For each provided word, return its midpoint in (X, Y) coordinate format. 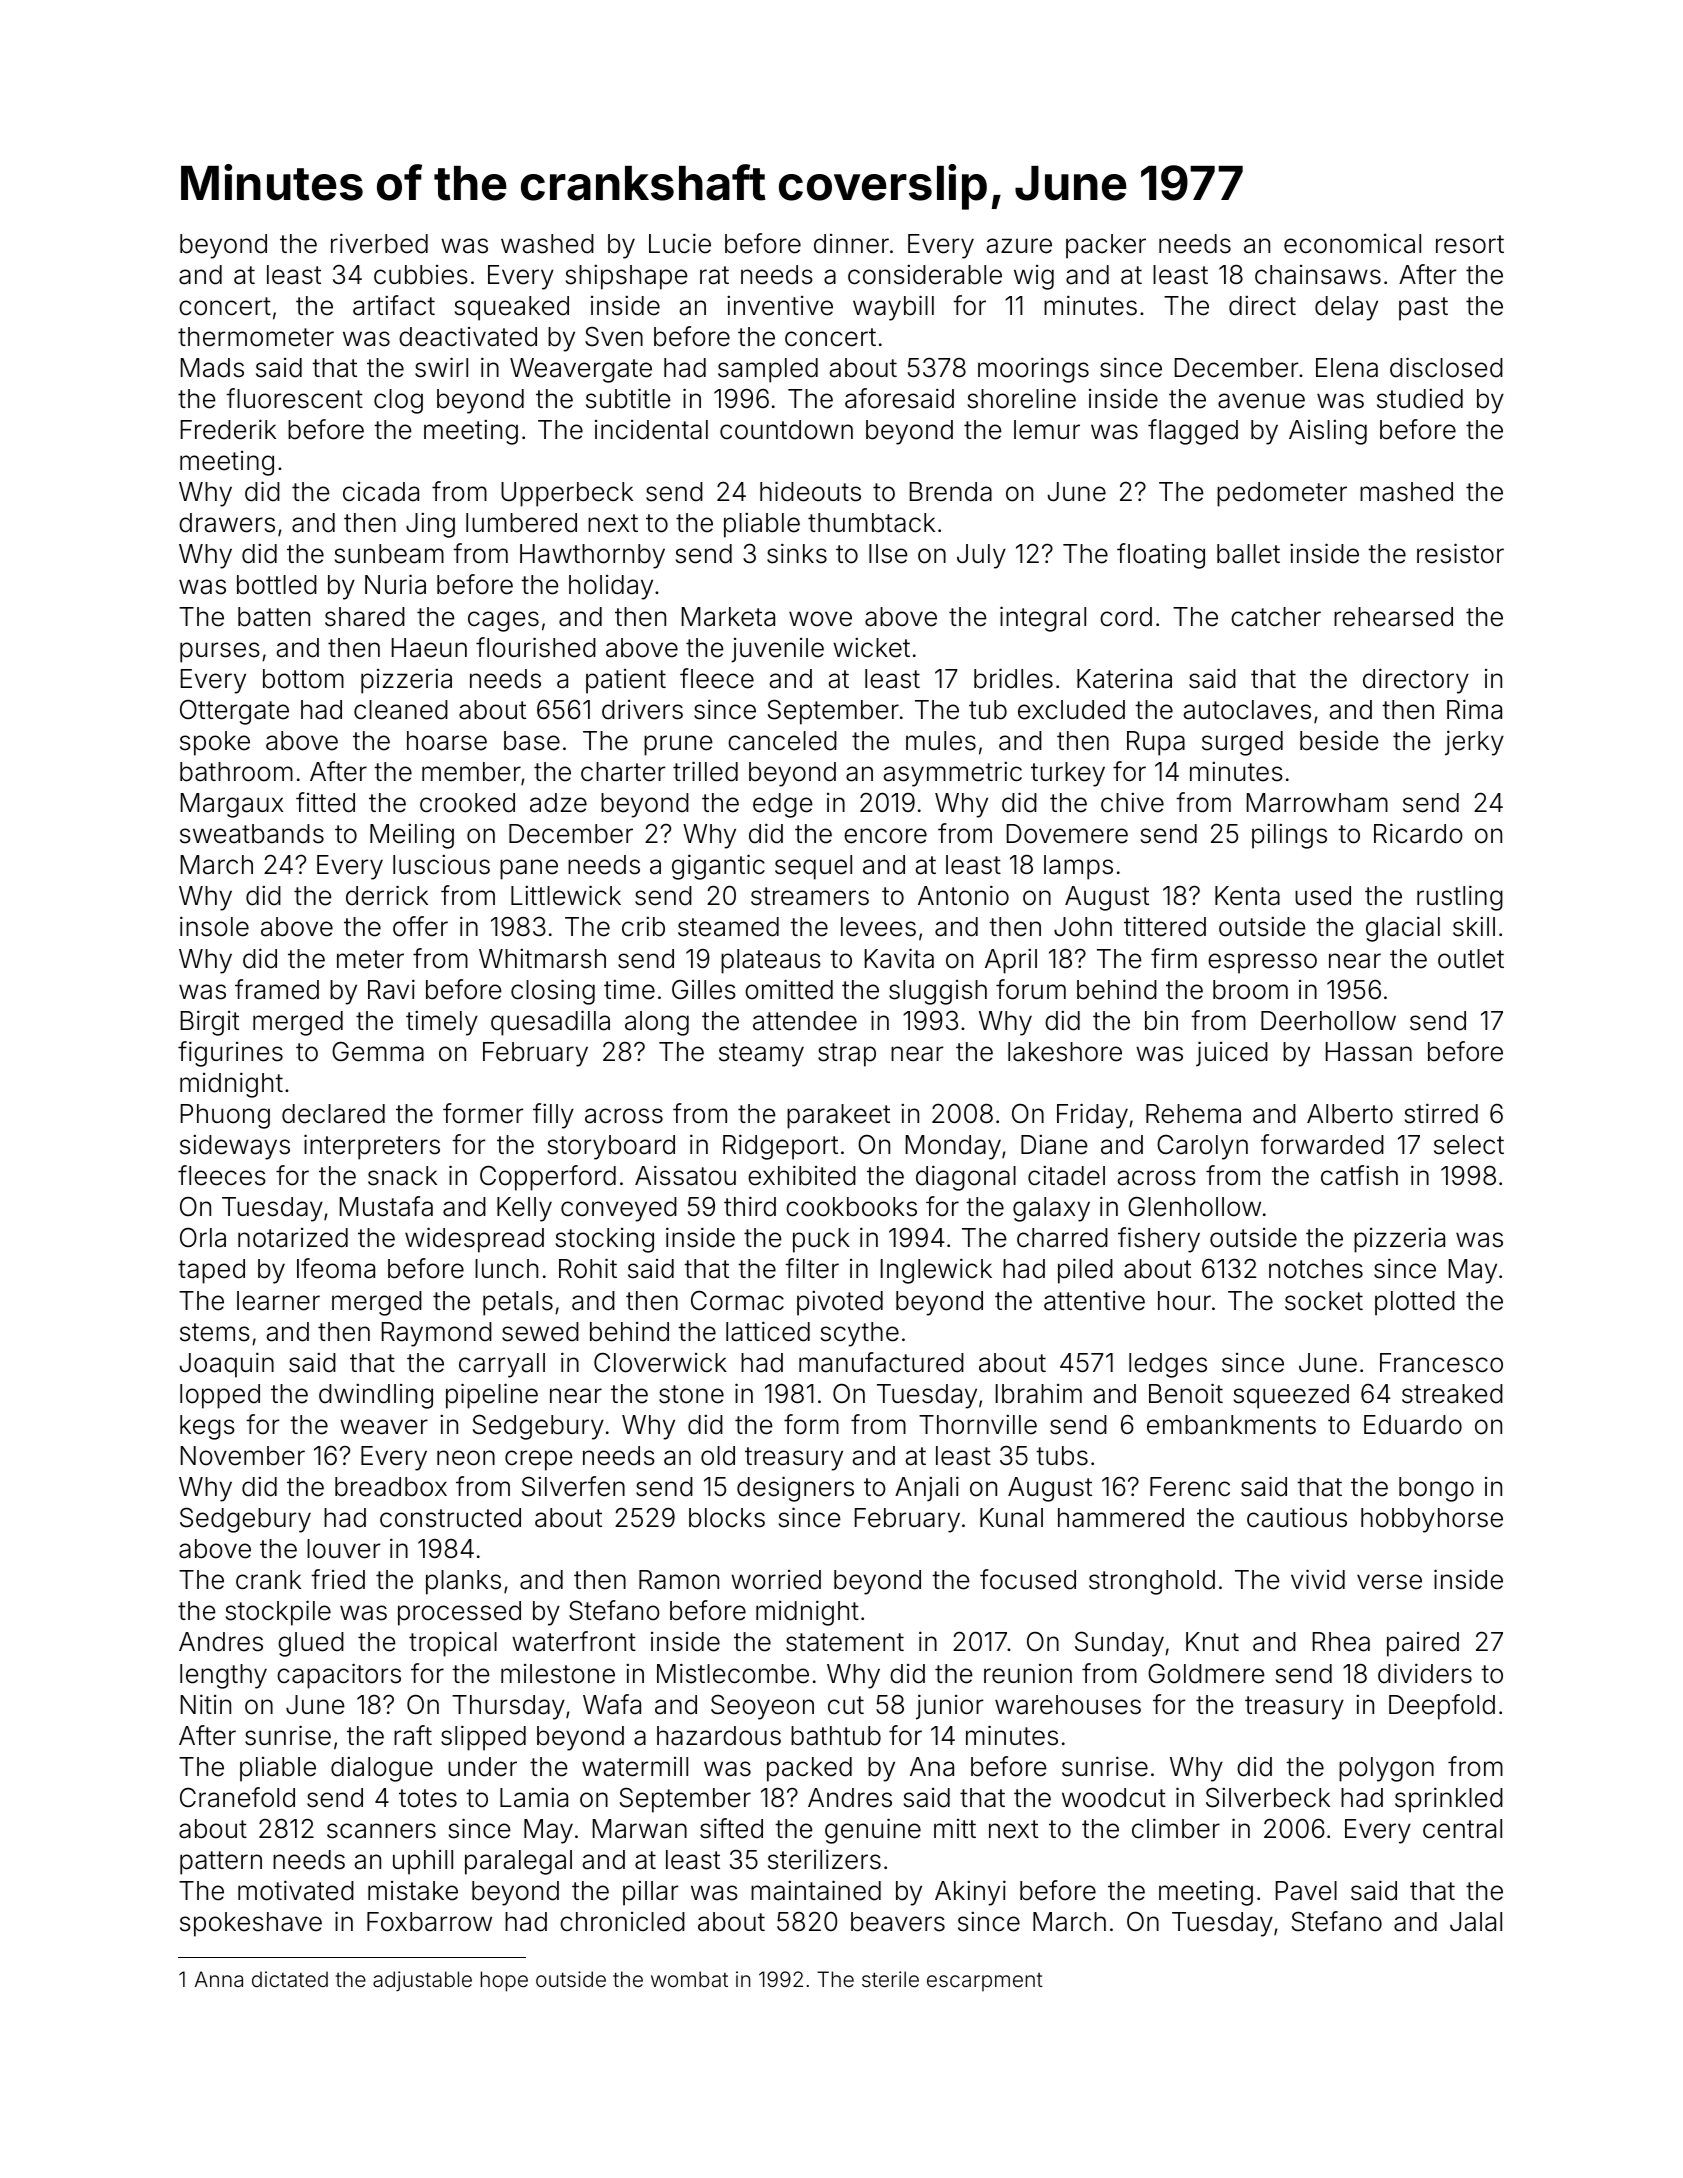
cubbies (421, 275)
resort (1470, 244)
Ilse (888, 554)
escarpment (985, 1981)
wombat (689, 1979)
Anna (219, 1979)
